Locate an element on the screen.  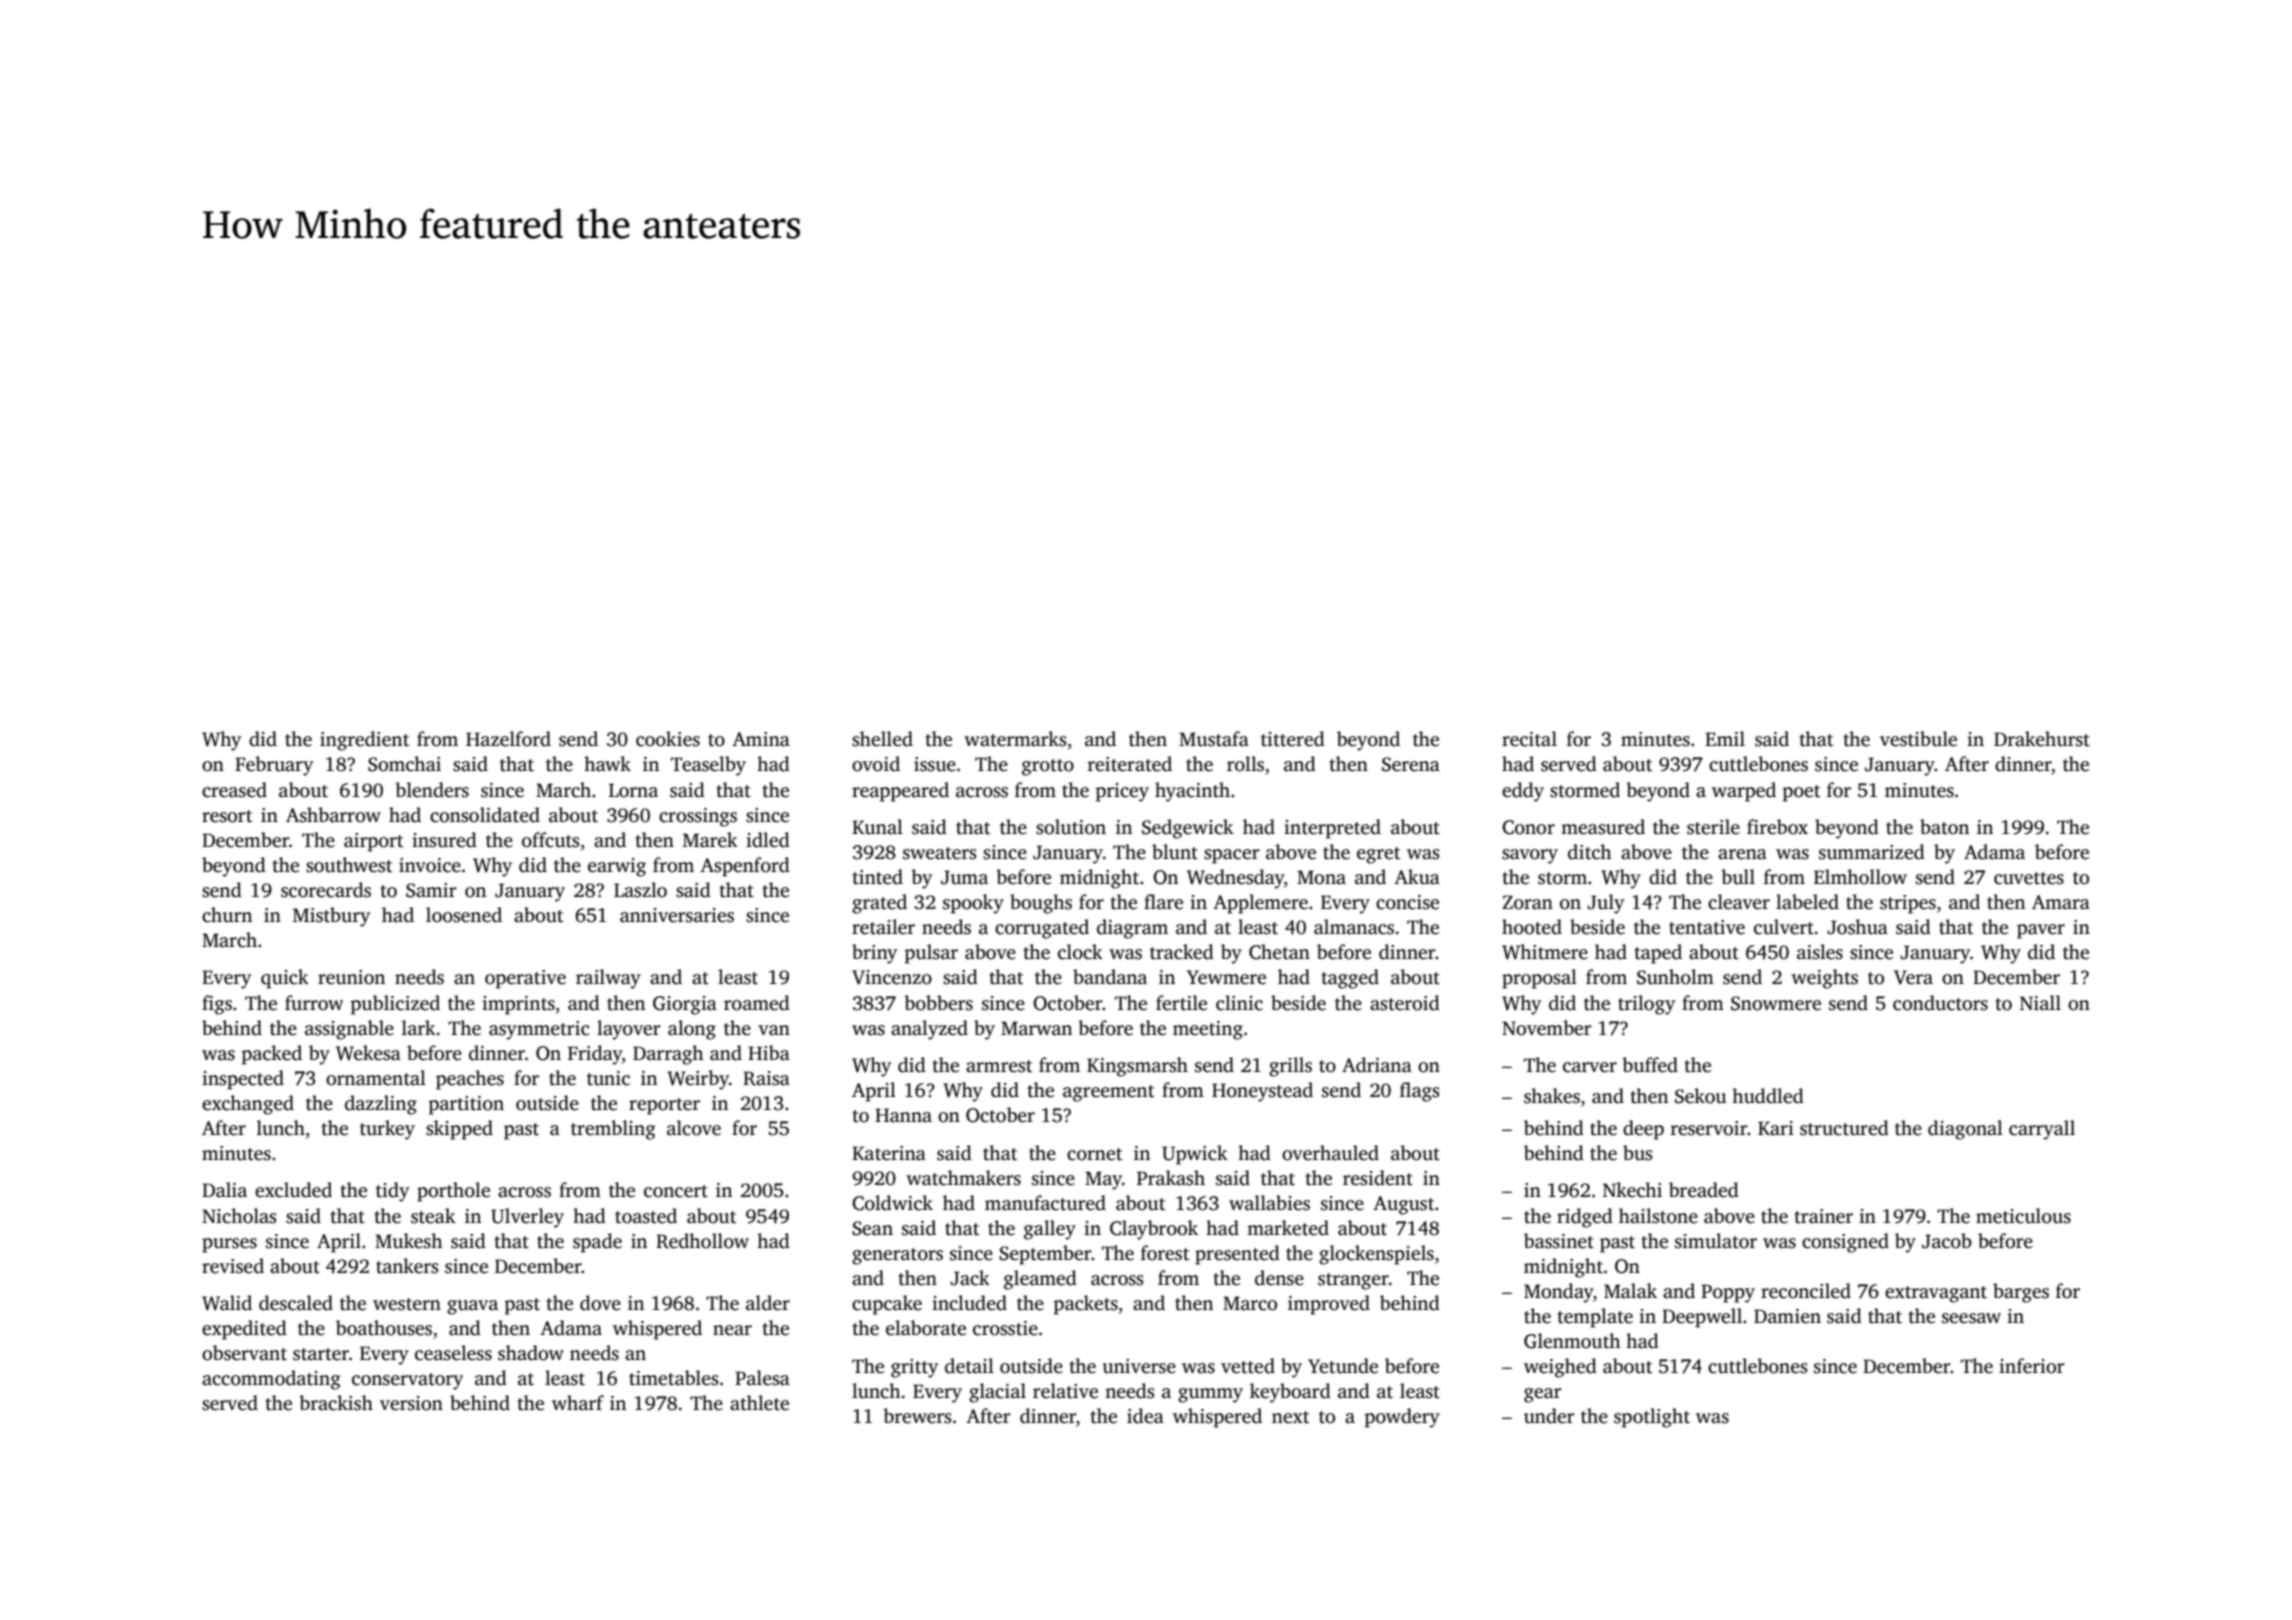
spotlight is located at coordinates (1652, 1418).
